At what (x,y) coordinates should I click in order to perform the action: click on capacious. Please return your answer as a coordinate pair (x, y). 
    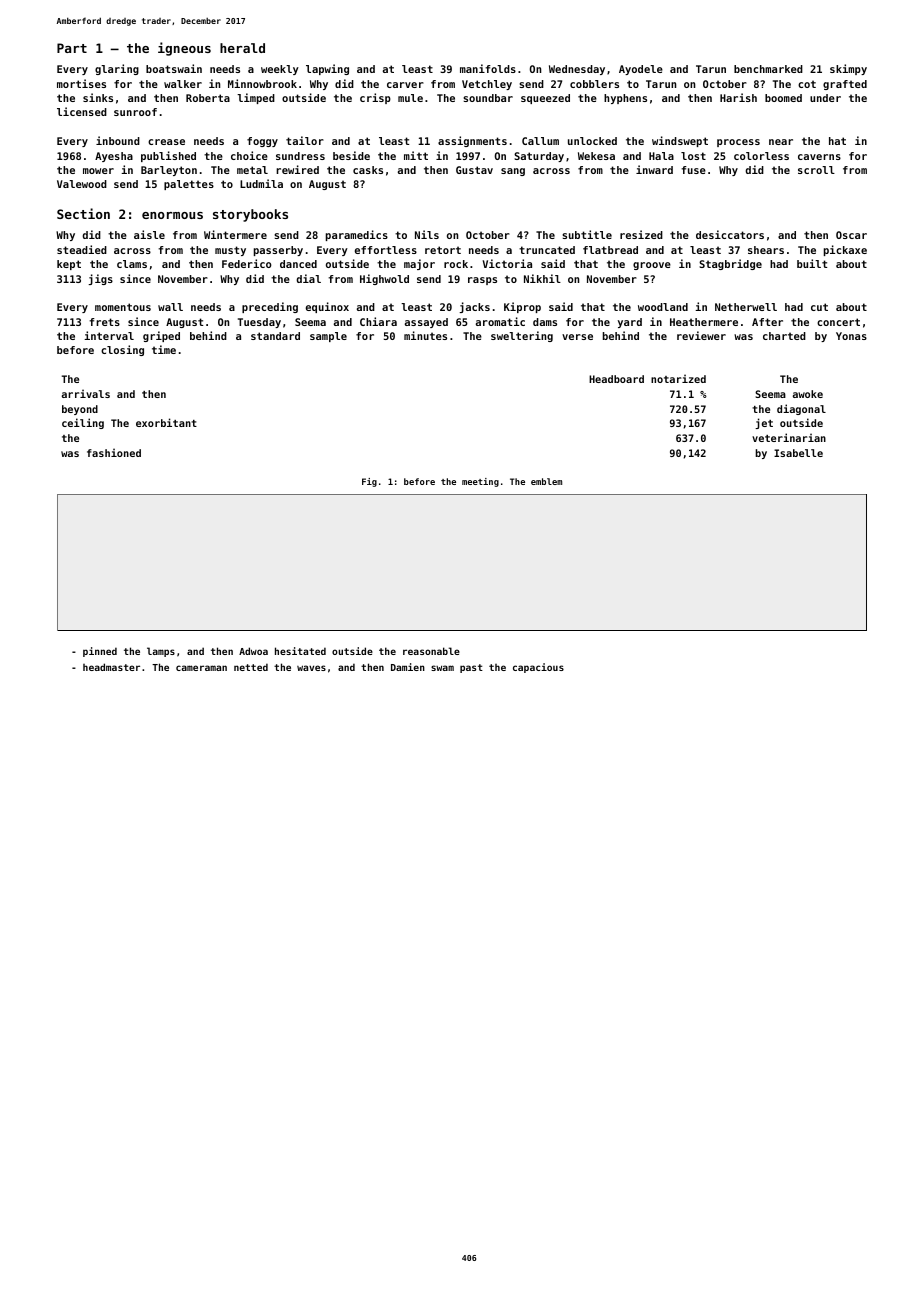
    Looking at the image, I should click on (538, 668).
